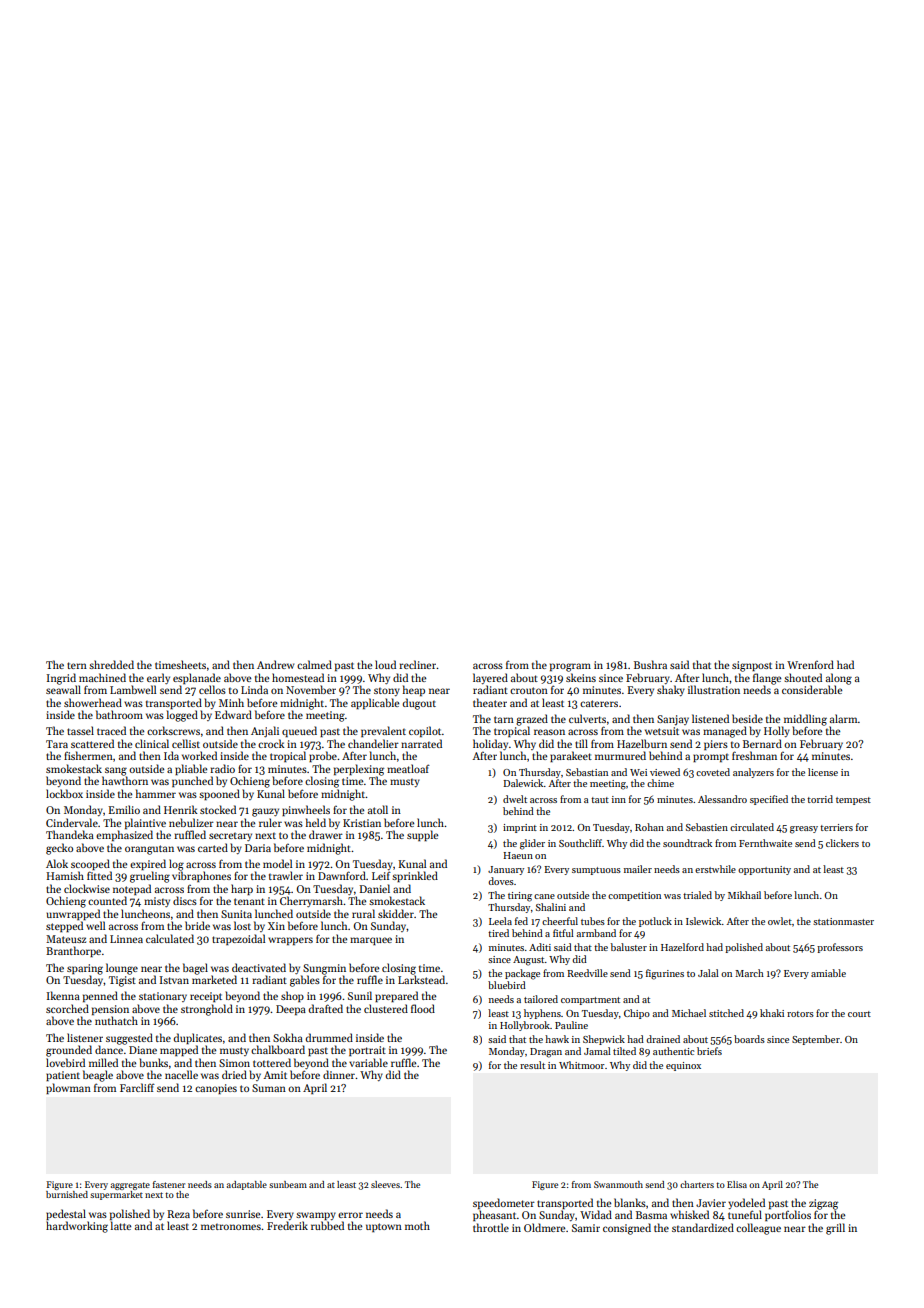  Describe the element at coordinates (665, 974) in the screenshot. I see `figurines` at that location.
